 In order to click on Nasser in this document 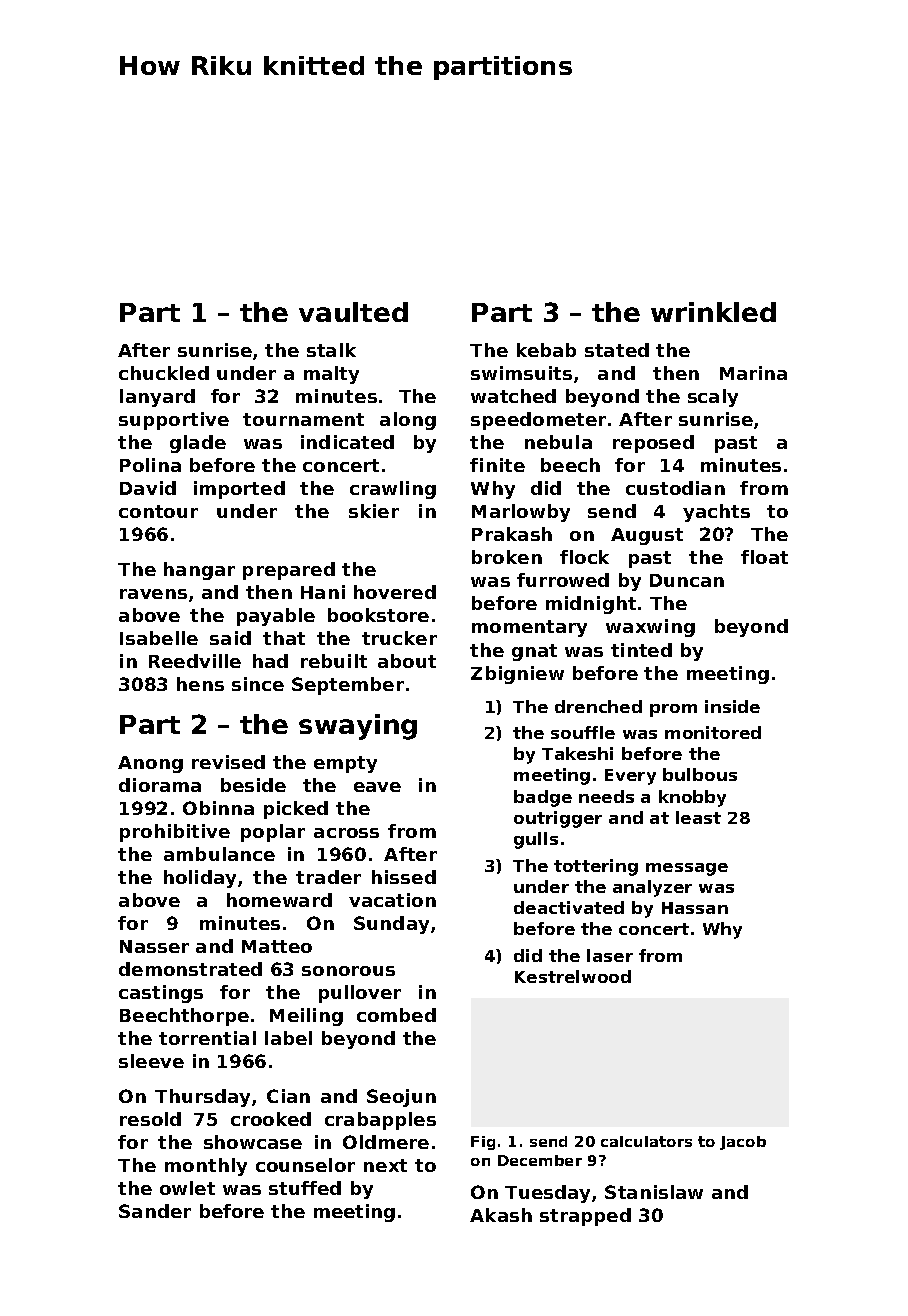, I will do `click(154, 946)`.
